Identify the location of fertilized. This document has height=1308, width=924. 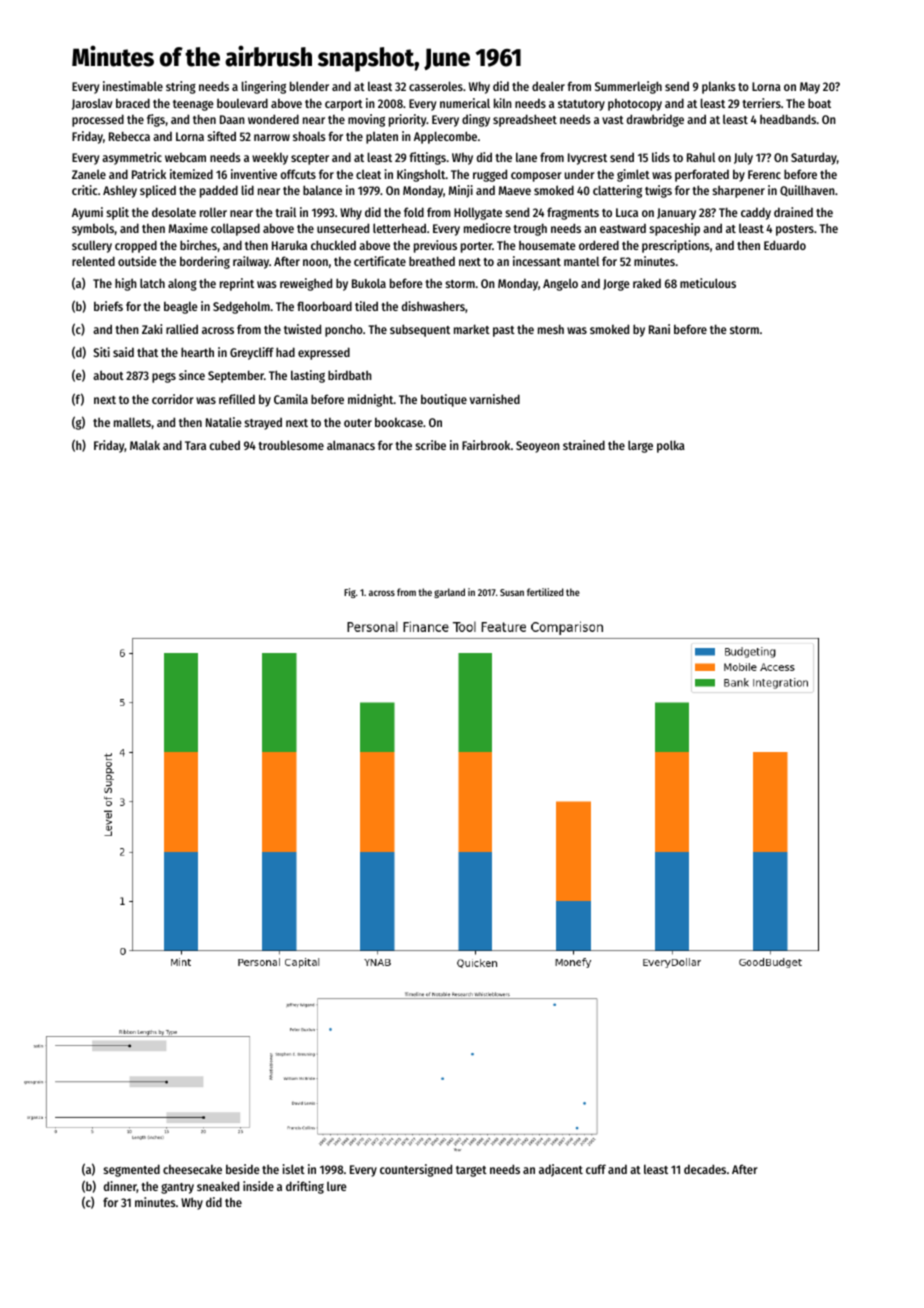
(545, 592).
